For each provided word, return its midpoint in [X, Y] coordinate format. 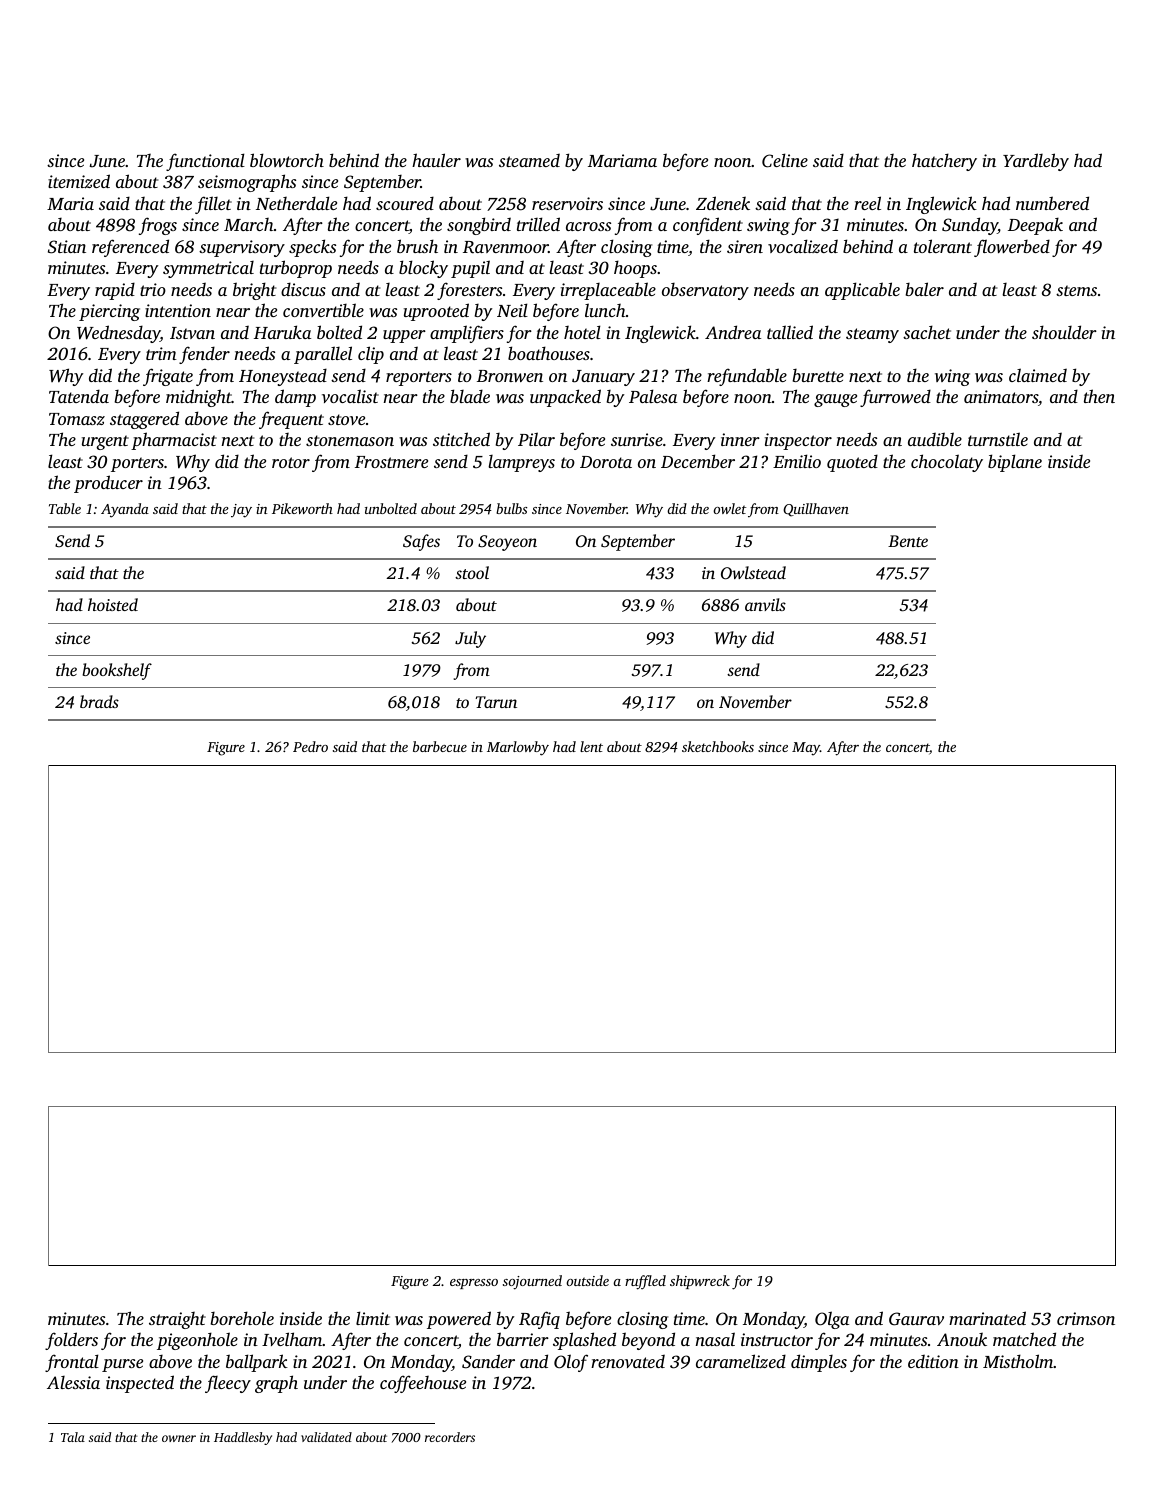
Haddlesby [243, 1438]
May [806, 749]
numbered [1052, 203]
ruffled [645, 1282]
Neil [512, 310]
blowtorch [287, 160]
